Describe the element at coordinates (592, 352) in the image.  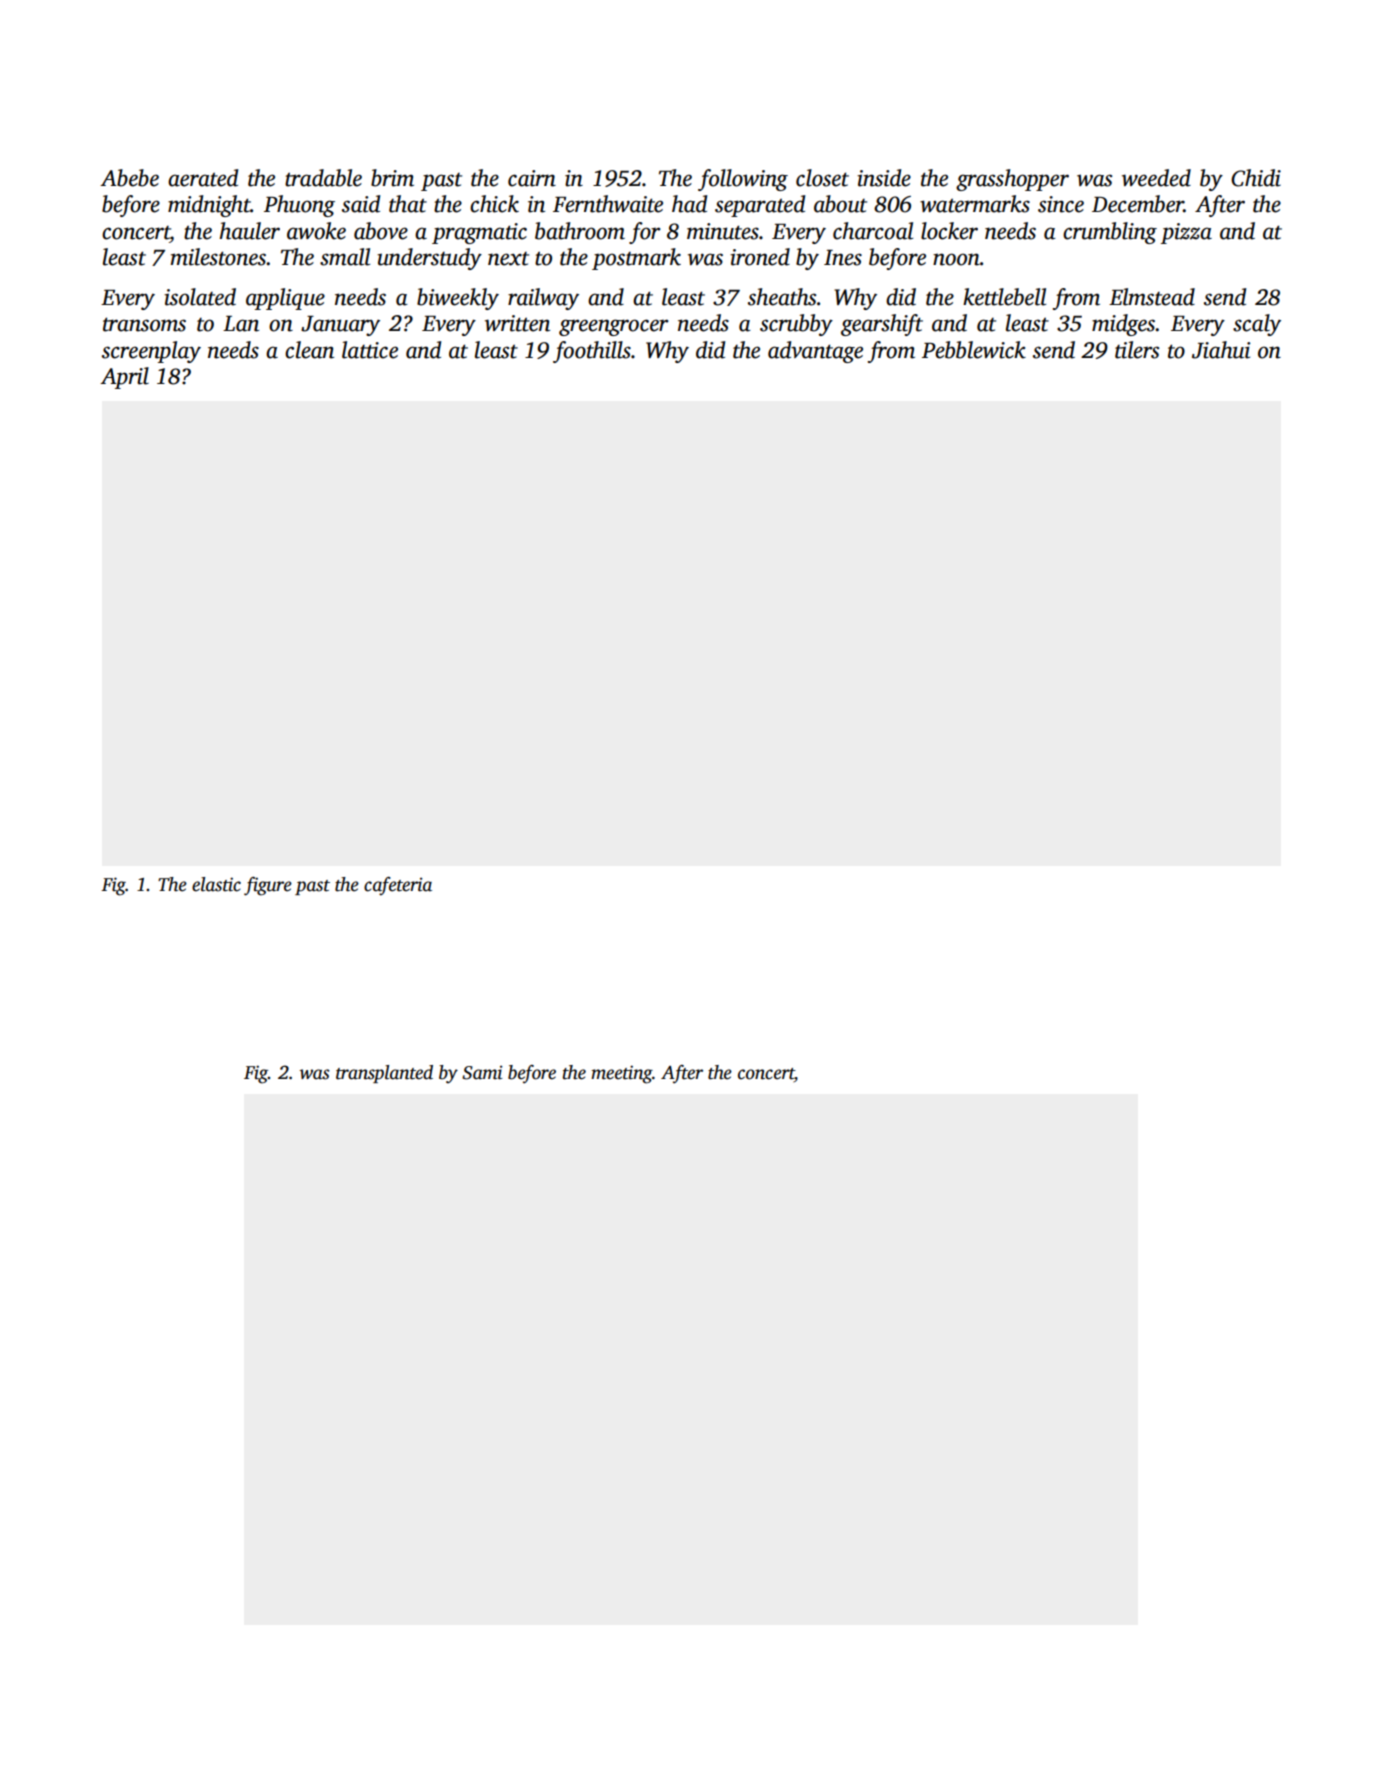
I see `foothills` at that location.
